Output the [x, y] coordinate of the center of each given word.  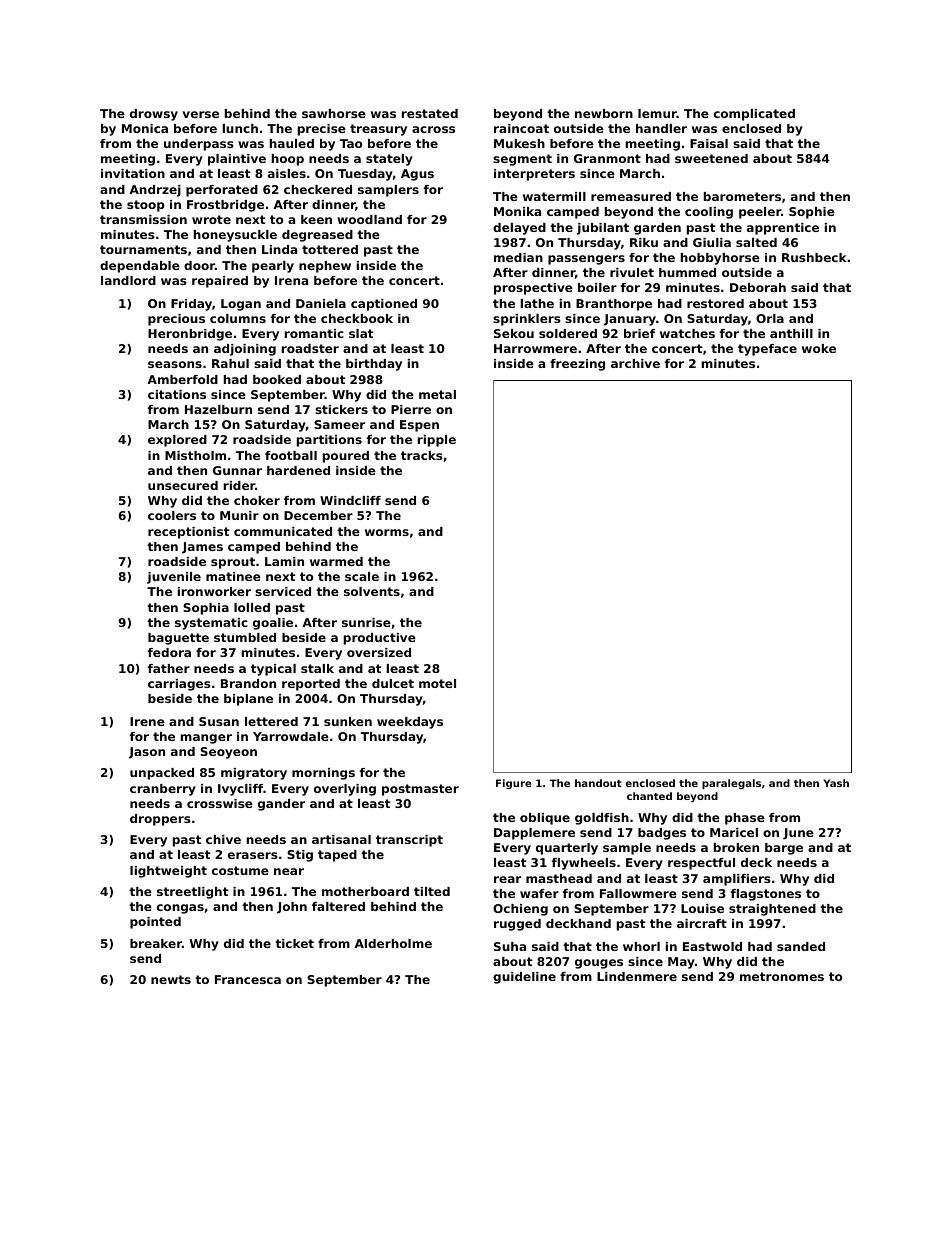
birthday [374, 365]
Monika [517, 211]
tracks [422, 455]
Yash [836, 783]
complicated [754, 115]
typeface [767, 350]
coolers [172, 515]
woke [819, 348]
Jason [147, 753]
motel [437, 683]
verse [200, 114]
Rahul [230, 363]
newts [171, 979]
